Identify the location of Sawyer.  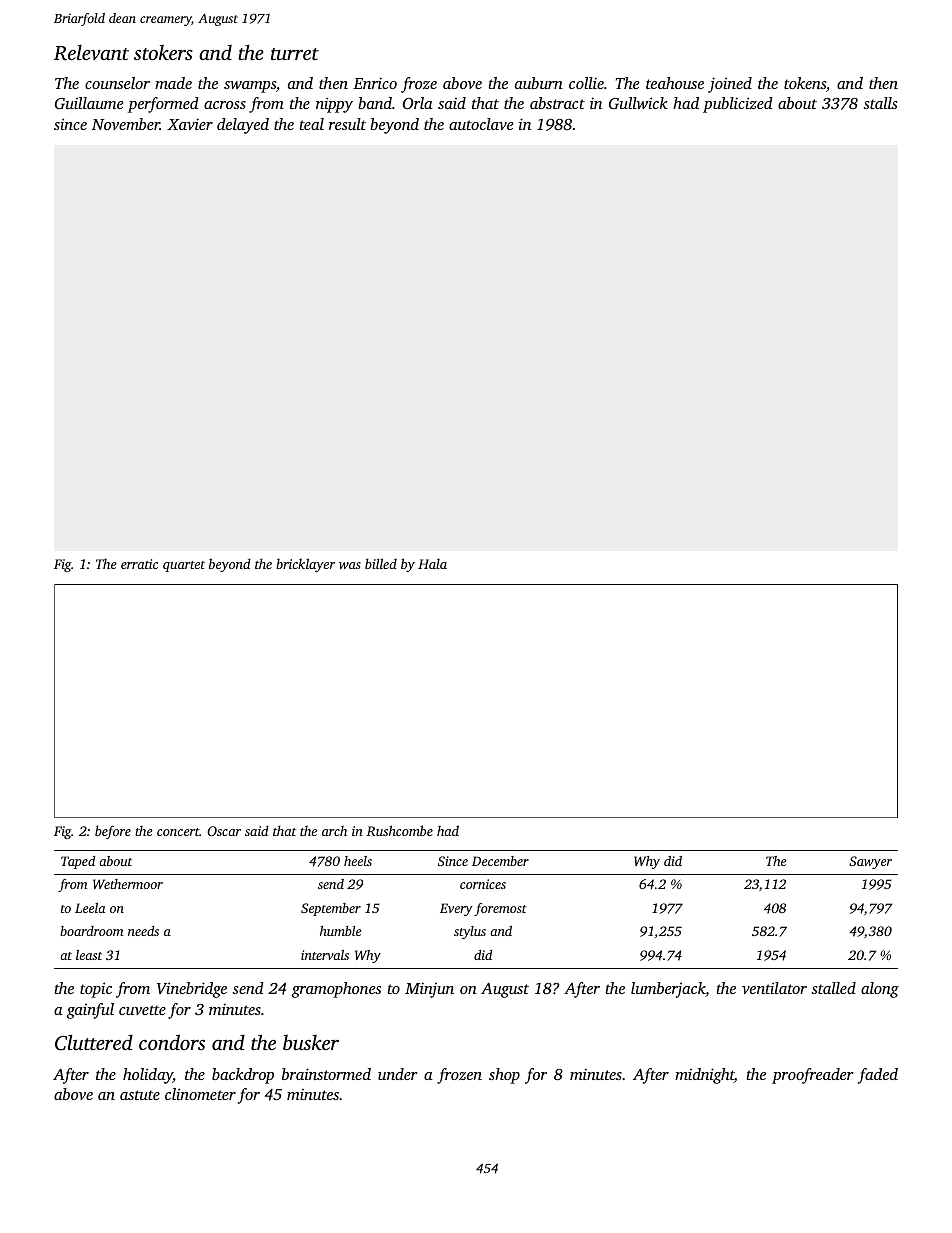
(870, 862).
